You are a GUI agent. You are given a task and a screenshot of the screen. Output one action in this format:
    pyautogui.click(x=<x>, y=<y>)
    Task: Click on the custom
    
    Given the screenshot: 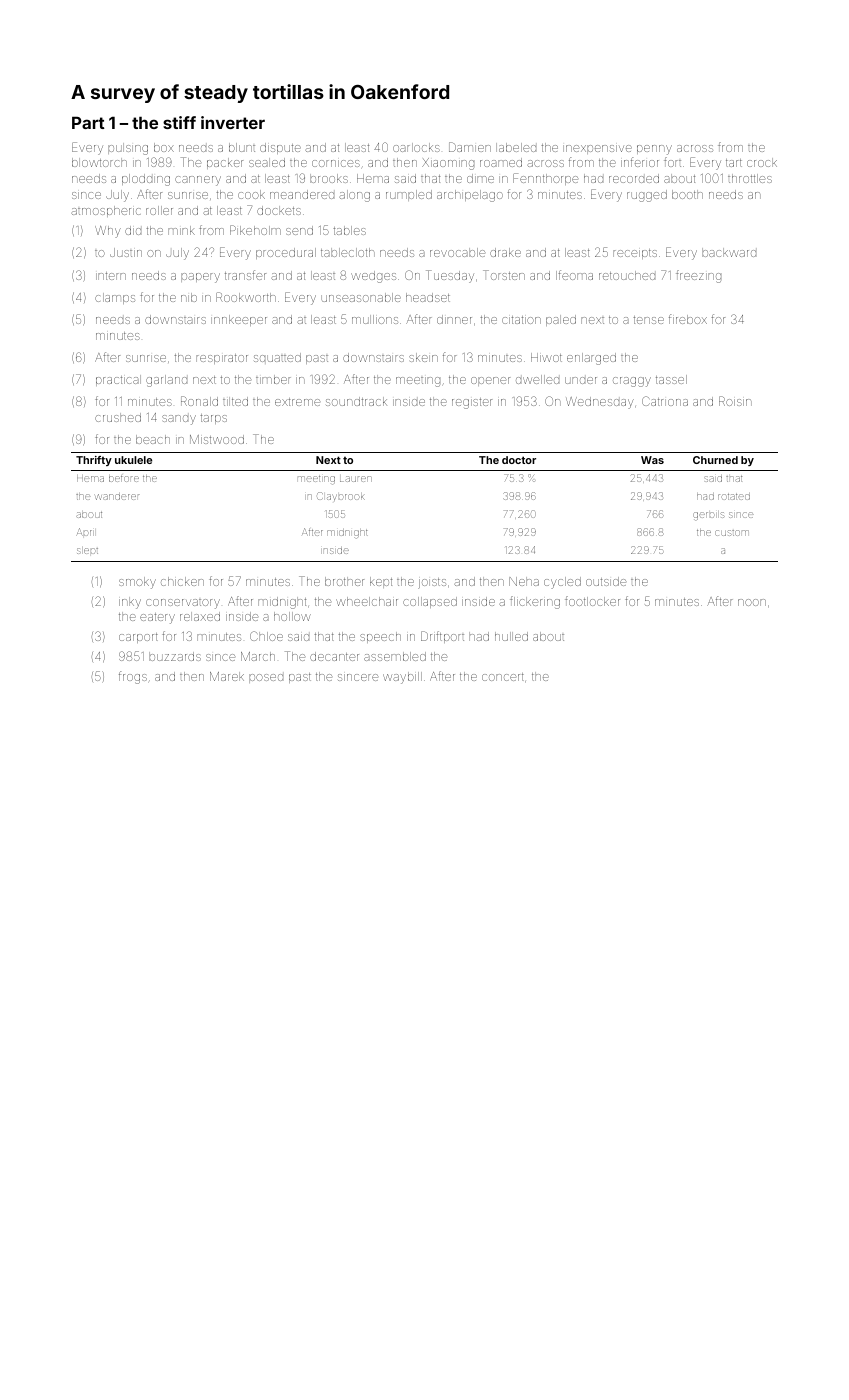 What is the action you would take?
    pyautogui.click(x=731, y=533)
